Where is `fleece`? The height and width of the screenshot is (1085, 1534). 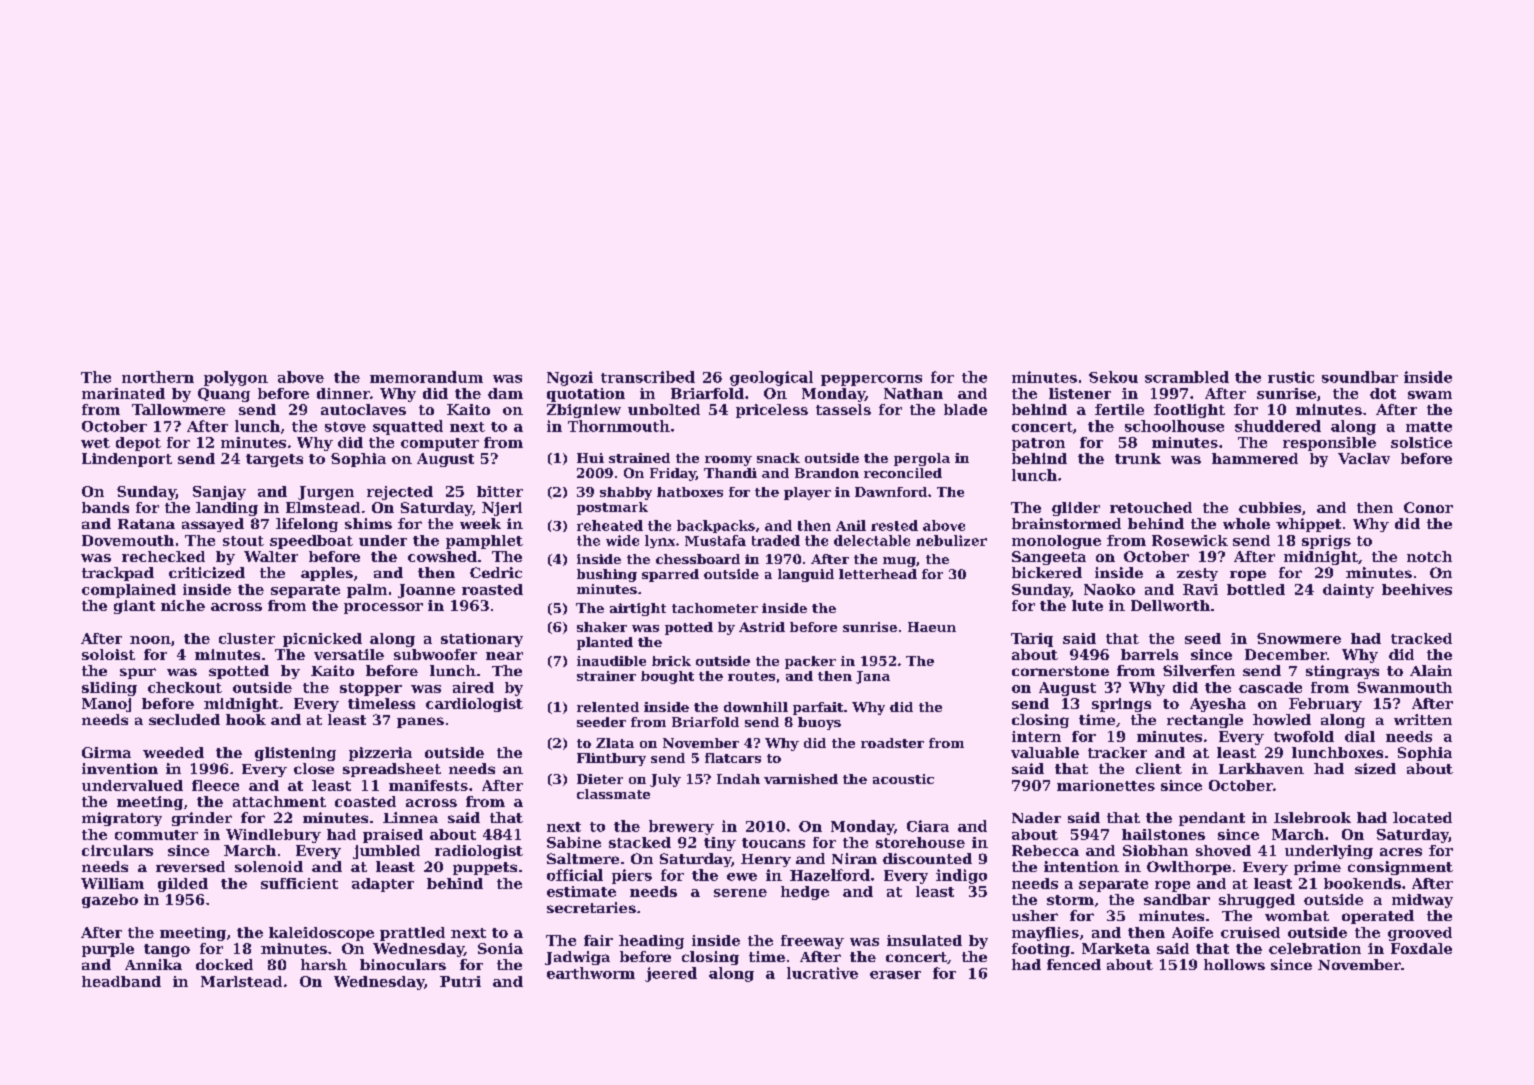 fleece is located at coordinates (215, 785).
